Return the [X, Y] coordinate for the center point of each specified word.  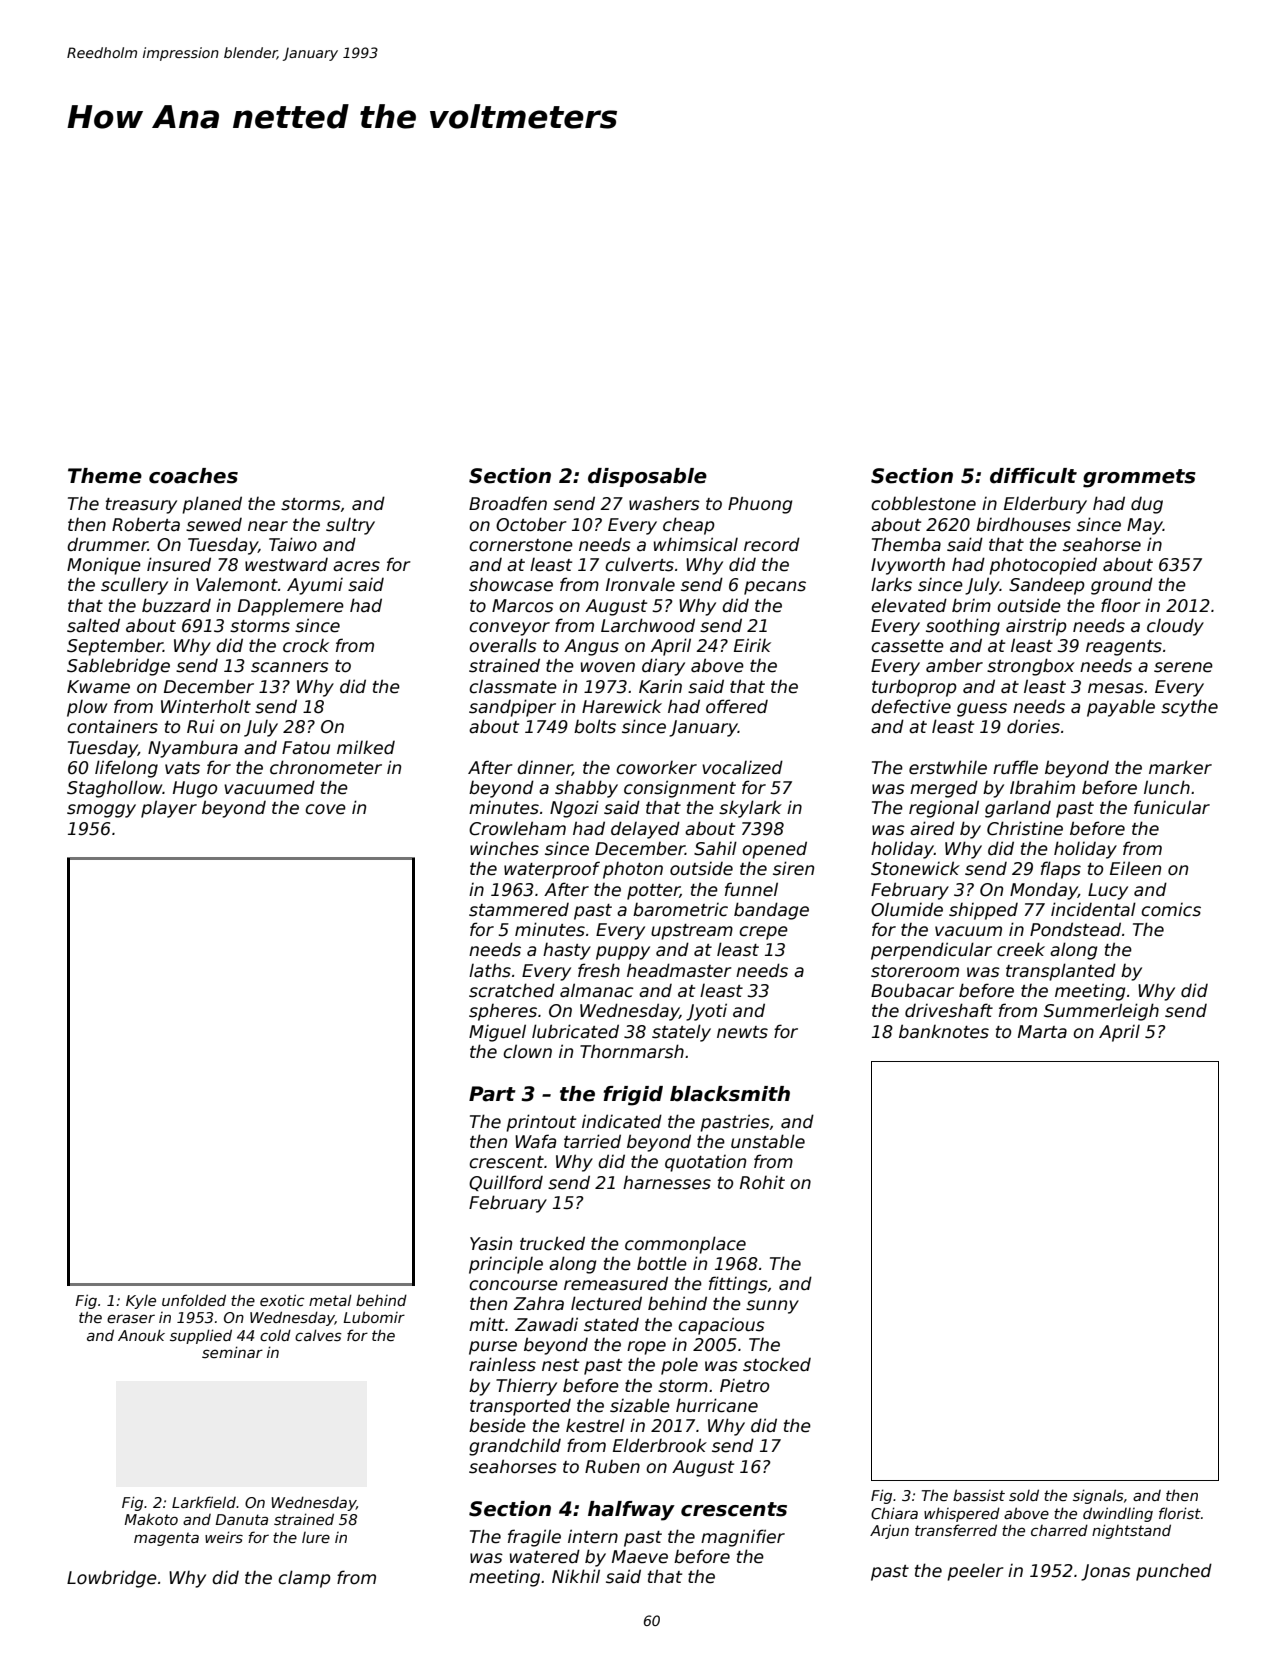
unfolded [194, 1300]
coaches [193, 476]
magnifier [743, 1538]
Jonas [1106, 1572]
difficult [1033, 476]
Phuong [760, 505]
